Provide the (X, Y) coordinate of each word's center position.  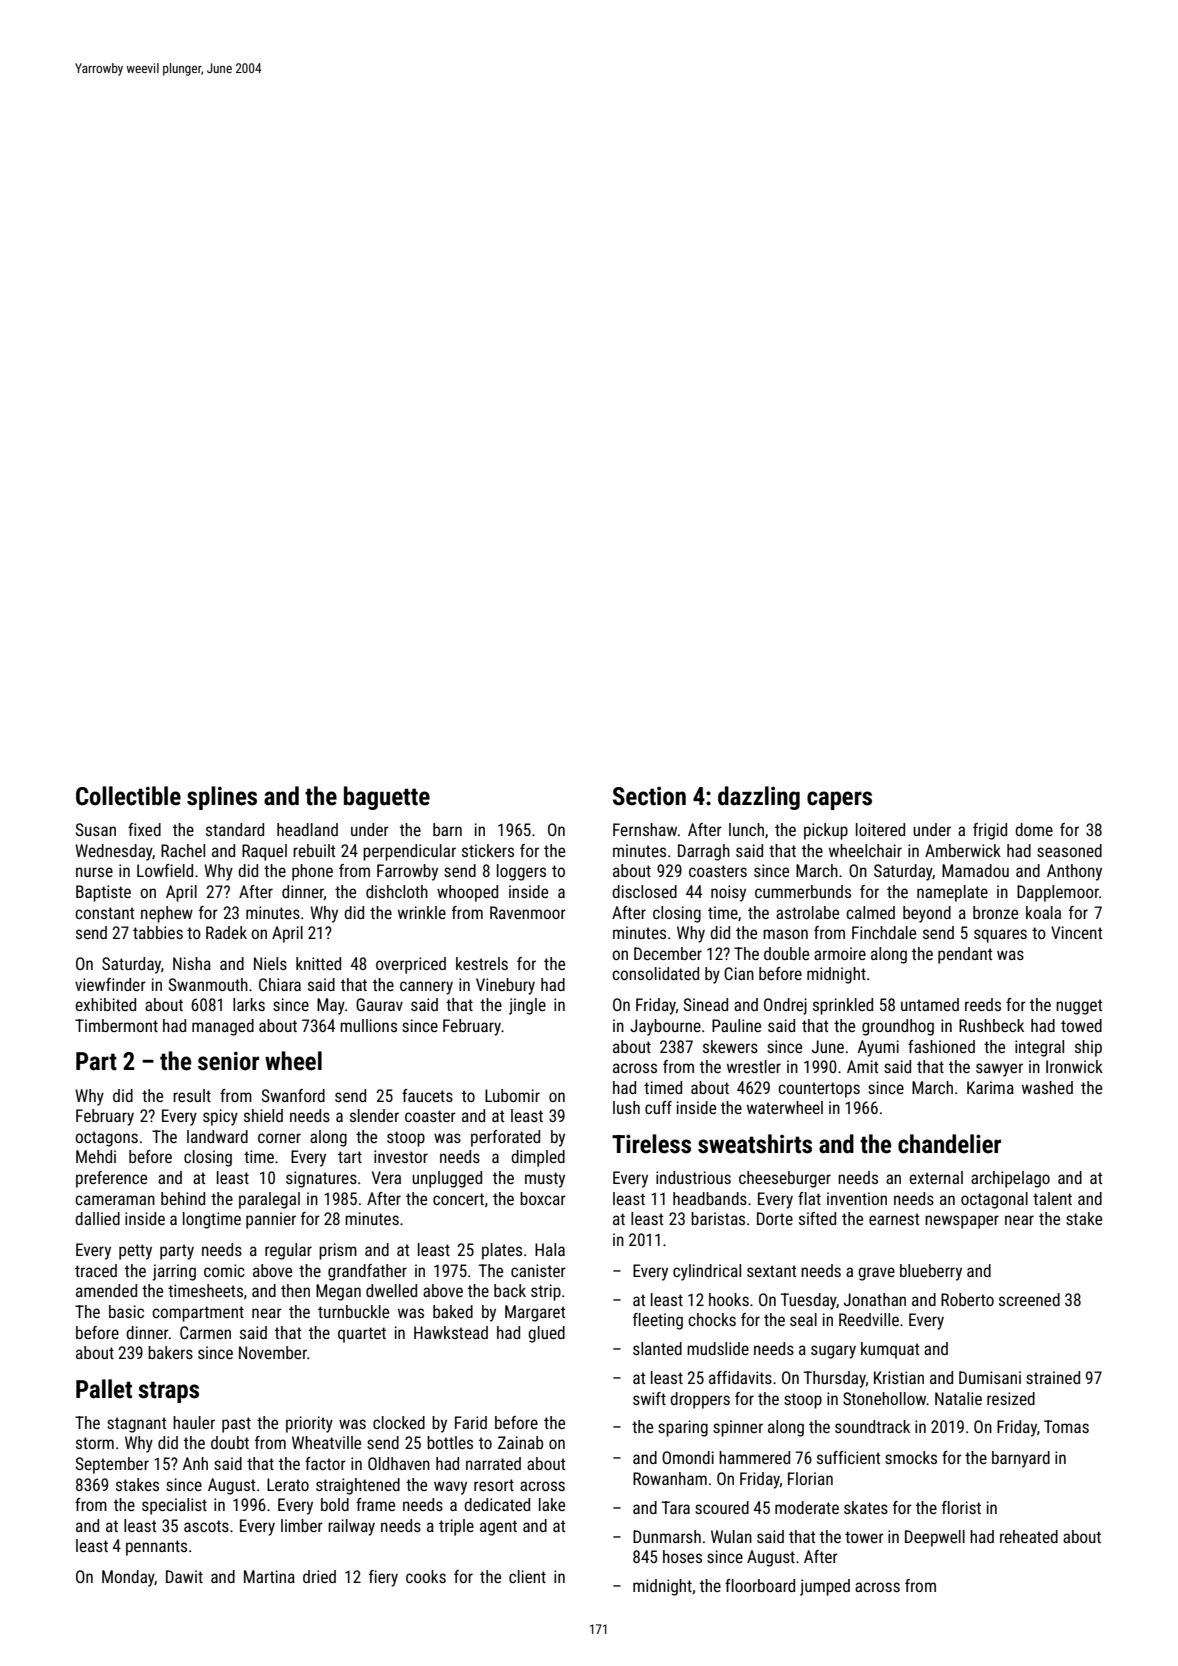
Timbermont (116, 1025)
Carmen (205, 1332)
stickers (488, 850)
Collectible (128, 796)
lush (626, 1107)
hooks (729, 1299)
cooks (426, 1576)
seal (803, 1319)
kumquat (890, 1350)
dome (1034, 829)
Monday (128, 1578)
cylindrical (707, 1272)
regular (288, 1251)
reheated (1029, 1536)
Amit (862, 1066)
